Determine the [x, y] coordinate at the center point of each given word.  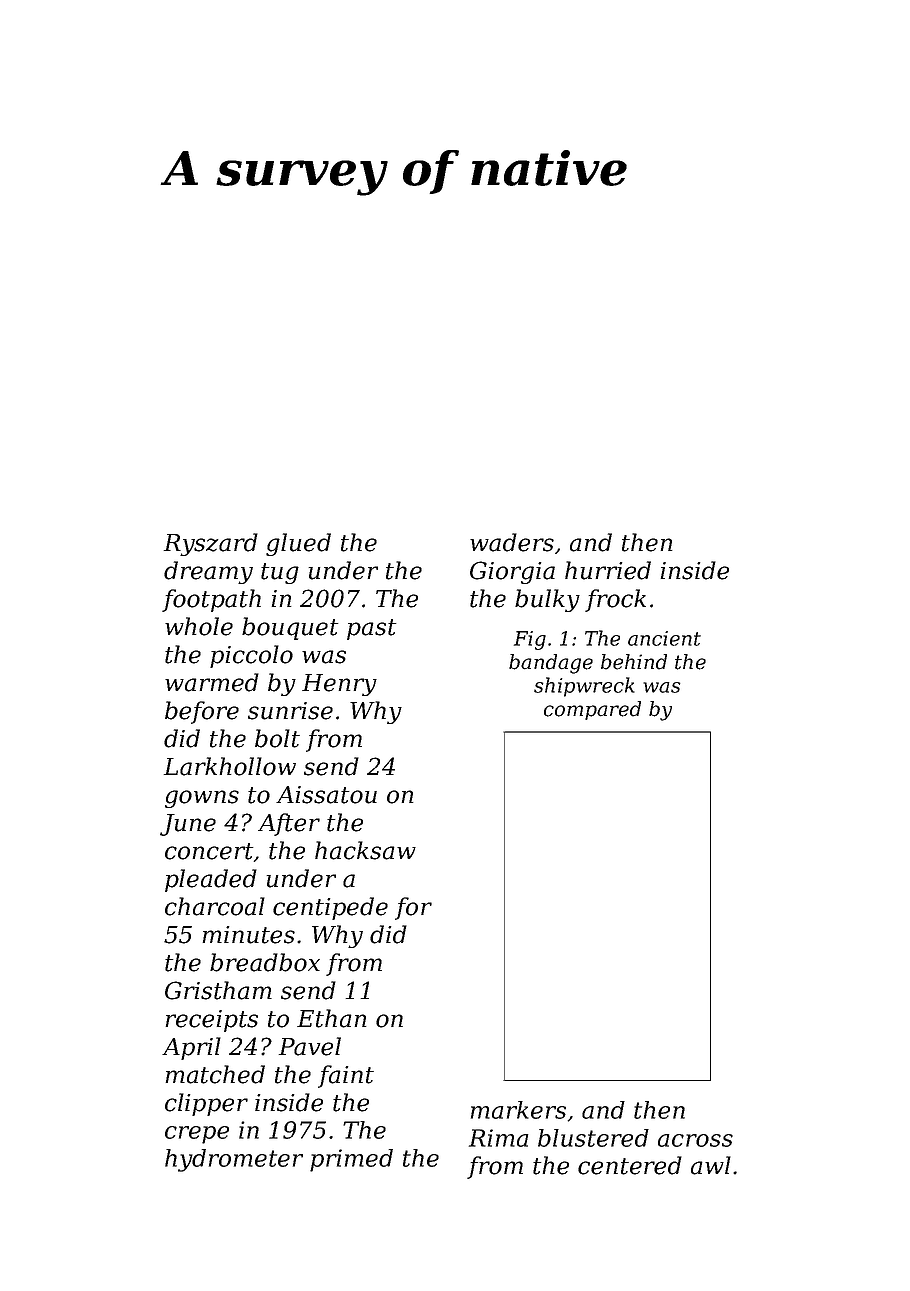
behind [634, 662]
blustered [593, 1138]
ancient [664, 638]
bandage [551, 664]
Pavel [310, 1046]
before [202, 712]
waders [512, 542]
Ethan [332, 1018]
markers [518, 1110]
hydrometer [234, 1160]
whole [199, 626]
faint [346, 1076]
